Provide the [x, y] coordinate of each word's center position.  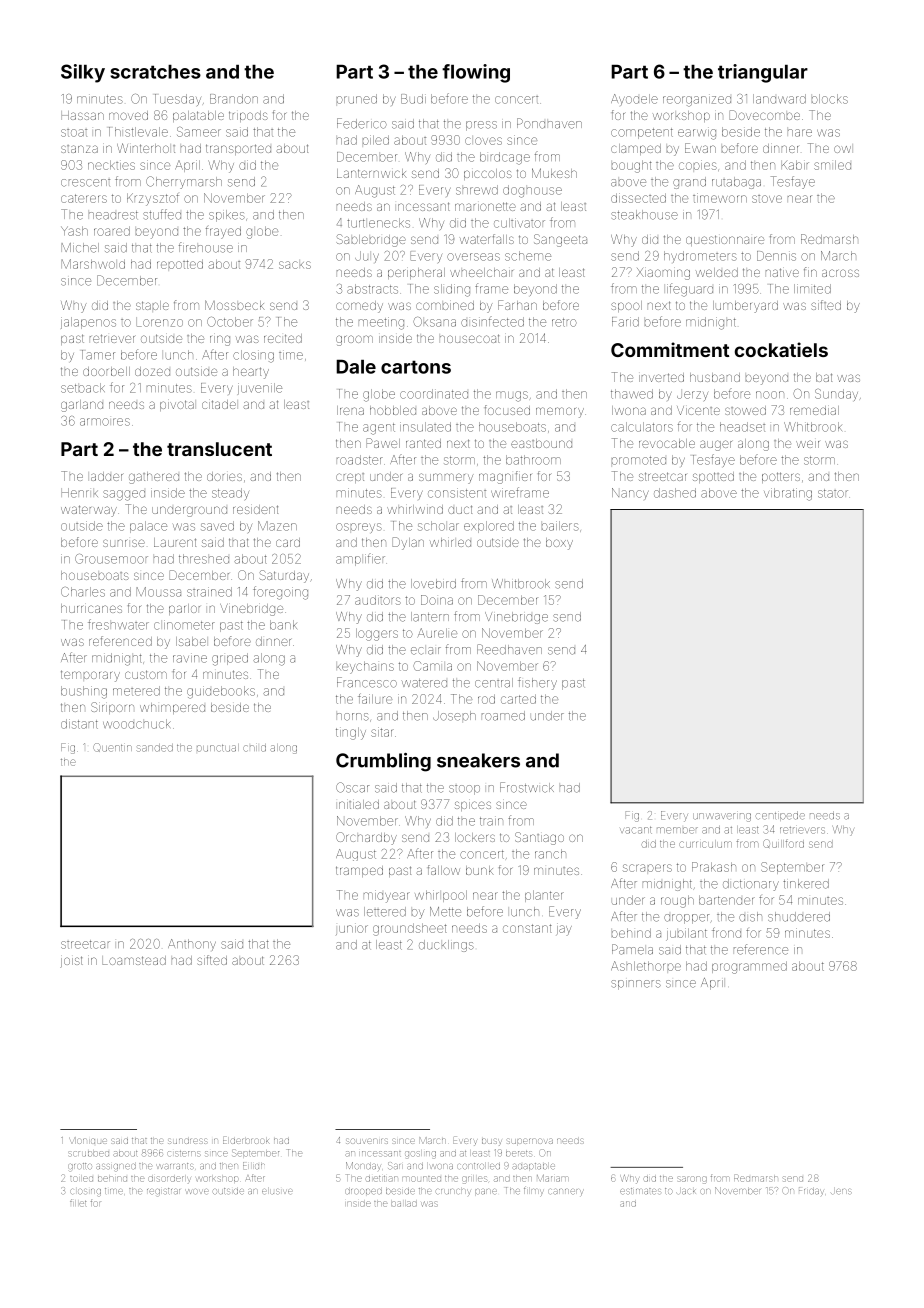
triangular [763, 73]
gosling [420, 1154]
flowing [476, 73]
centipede [780, 816]
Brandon [234, 99]
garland [82, 406]
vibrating [788, 494]
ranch [550, 854]
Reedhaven [509, 649]
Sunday [836, 395]
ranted [423, 443]
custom [146, 674]
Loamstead [134, 960]
